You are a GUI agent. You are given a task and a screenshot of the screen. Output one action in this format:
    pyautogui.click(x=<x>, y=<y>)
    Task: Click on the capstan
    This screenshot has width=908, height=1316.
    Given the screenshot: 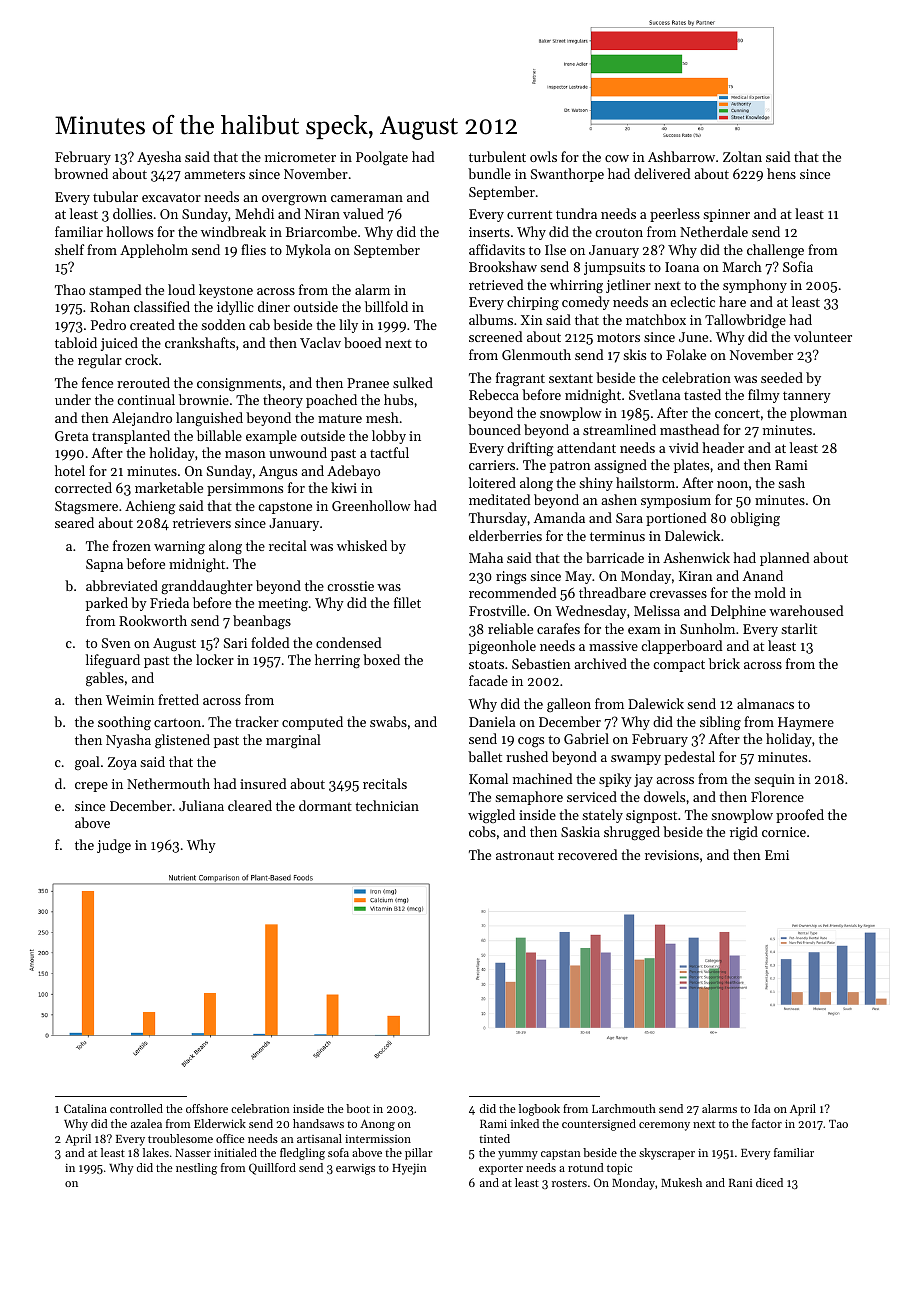 What is the action you would take?
    pyautogui.click(x=561, y=1155)
